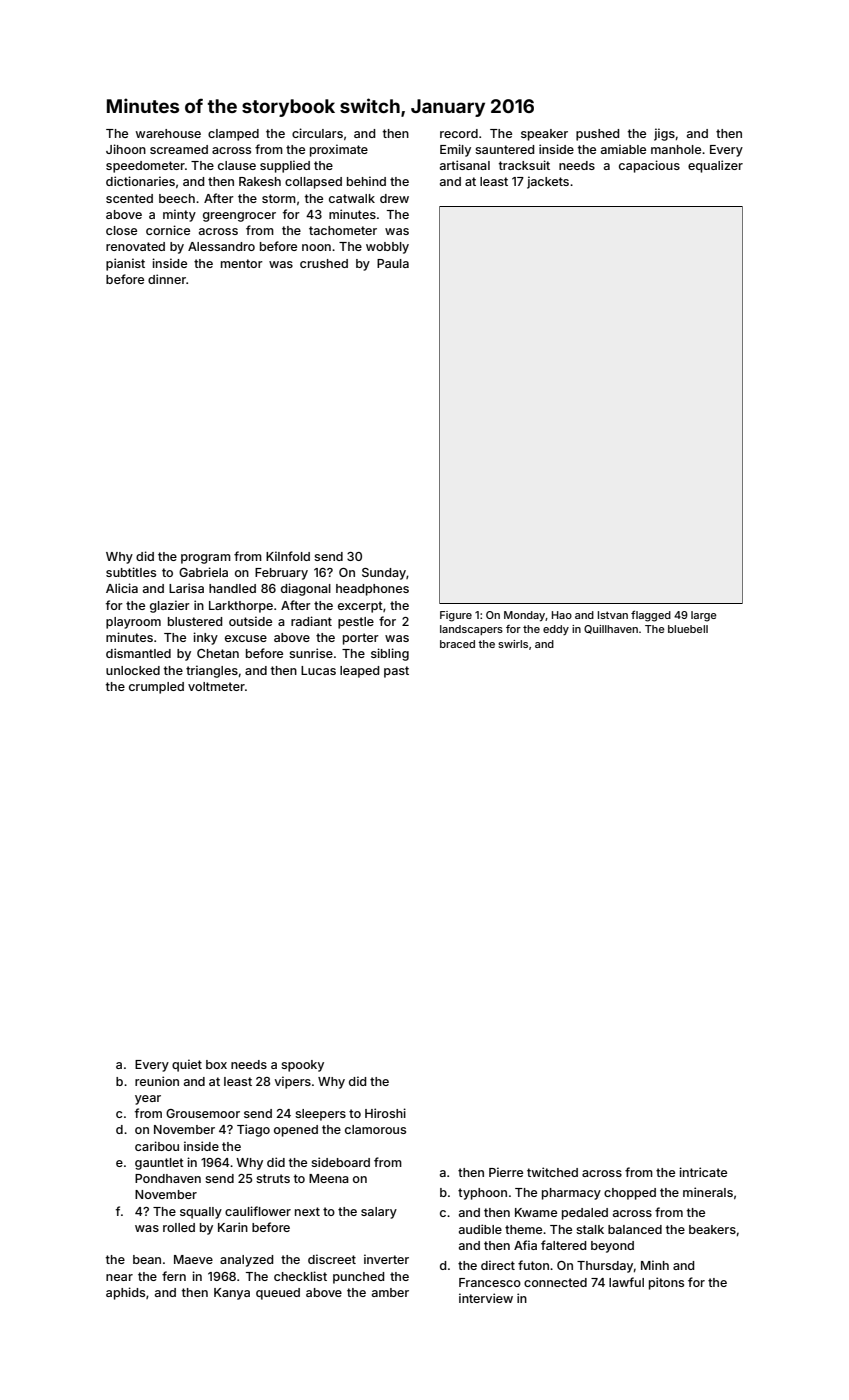  I want to click on swirls, so click(513, 644).
